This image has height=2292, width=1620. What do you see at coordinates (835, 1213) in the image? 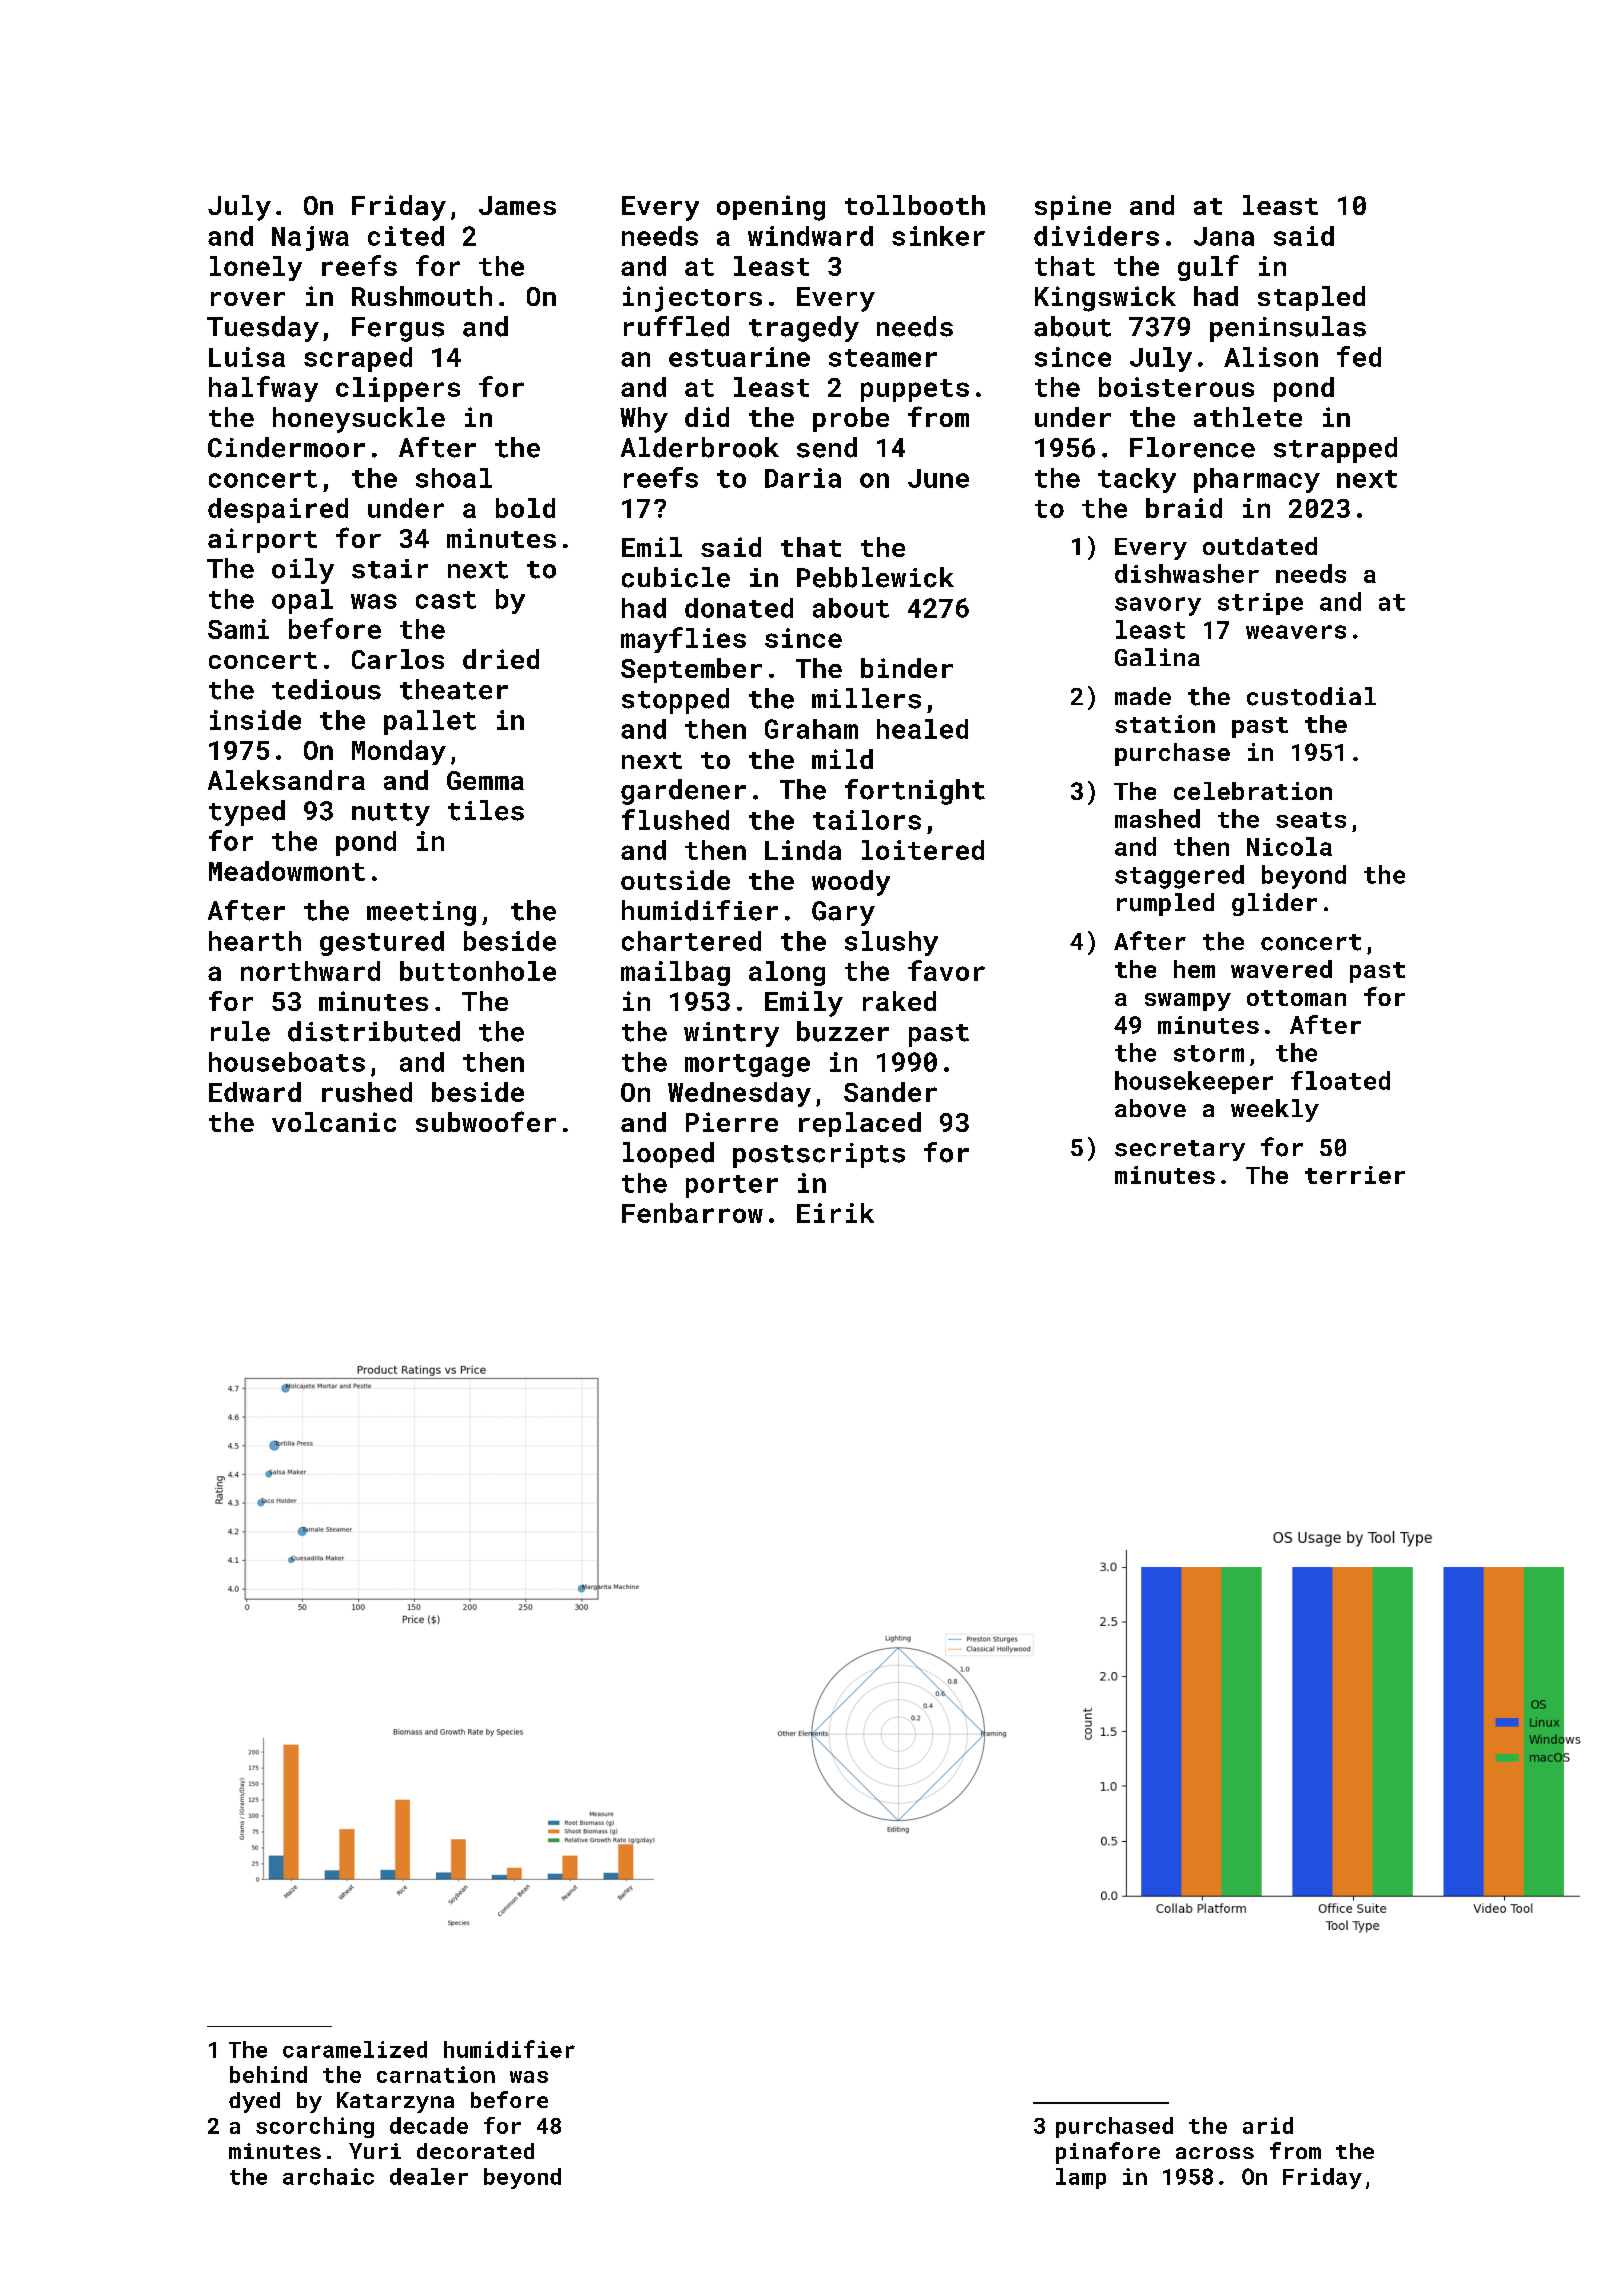
I see `Eirik` at bounding box center [835, 1213].
